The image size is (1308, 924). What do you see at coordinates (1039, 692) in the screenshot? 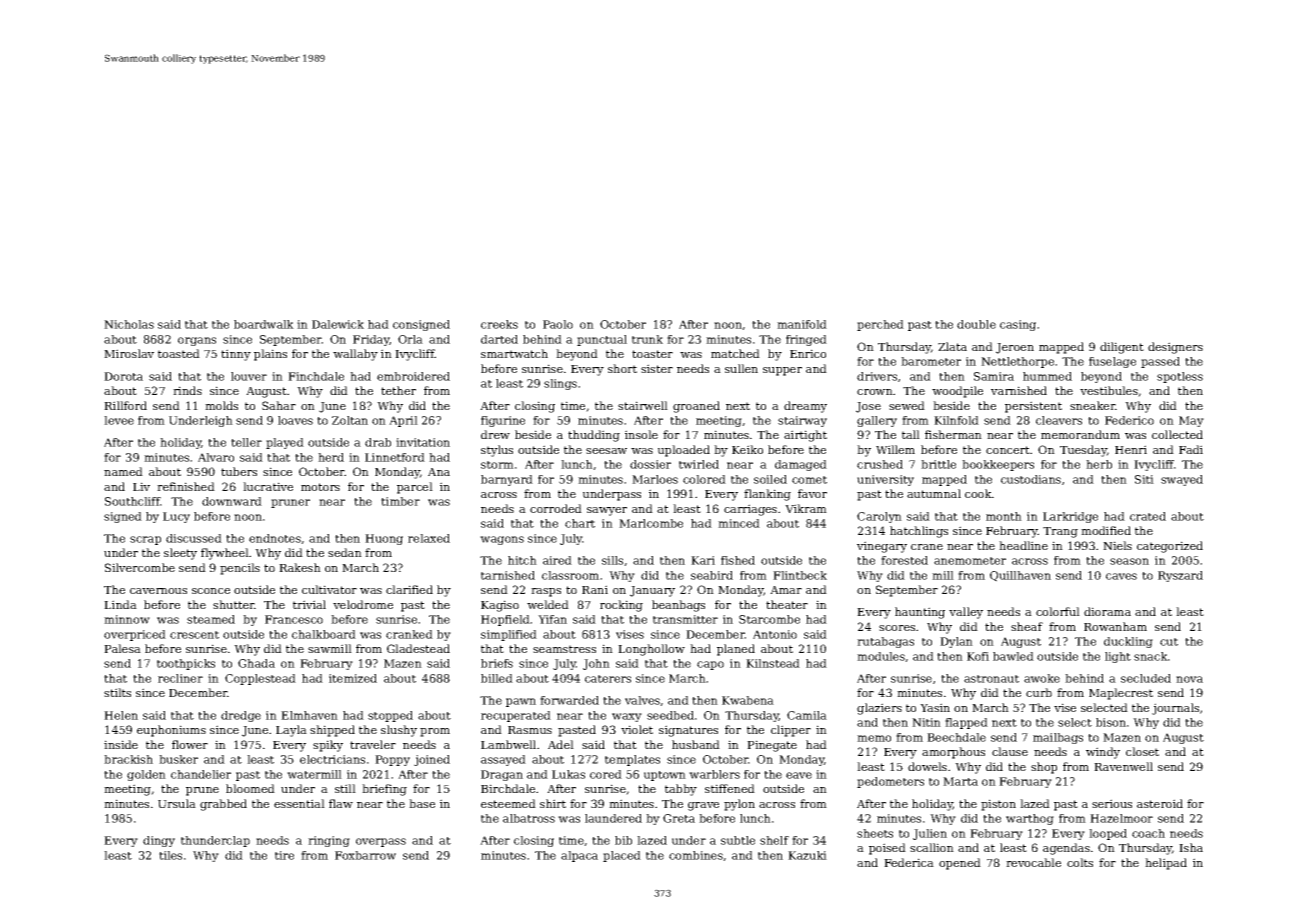
I see `curb` at bounding box center [1039, 692].
